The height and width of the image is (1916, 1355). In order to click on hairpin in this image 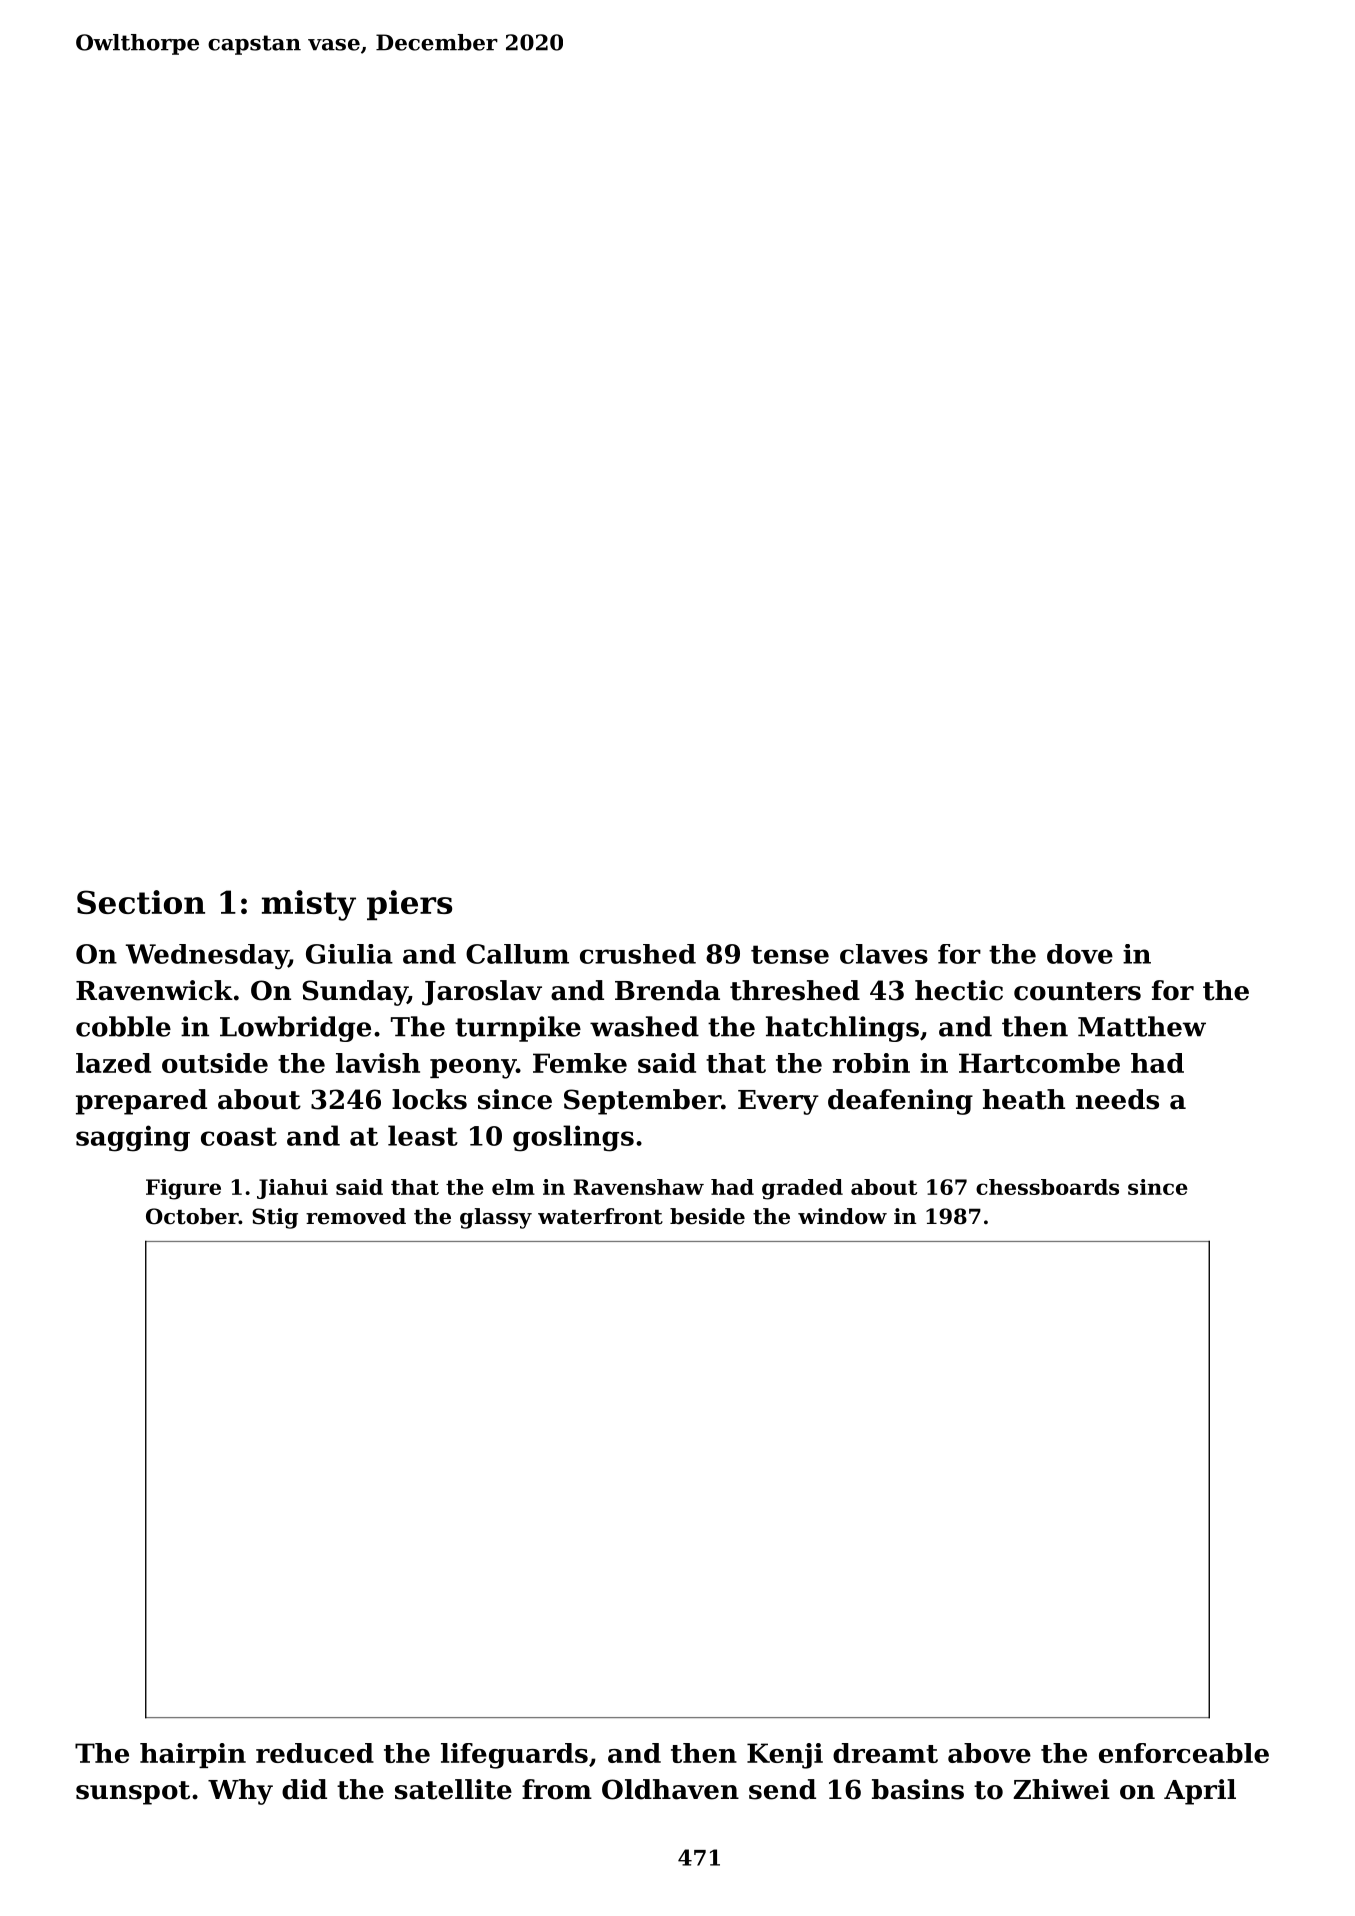, I will do `click(193, 1755)`.
